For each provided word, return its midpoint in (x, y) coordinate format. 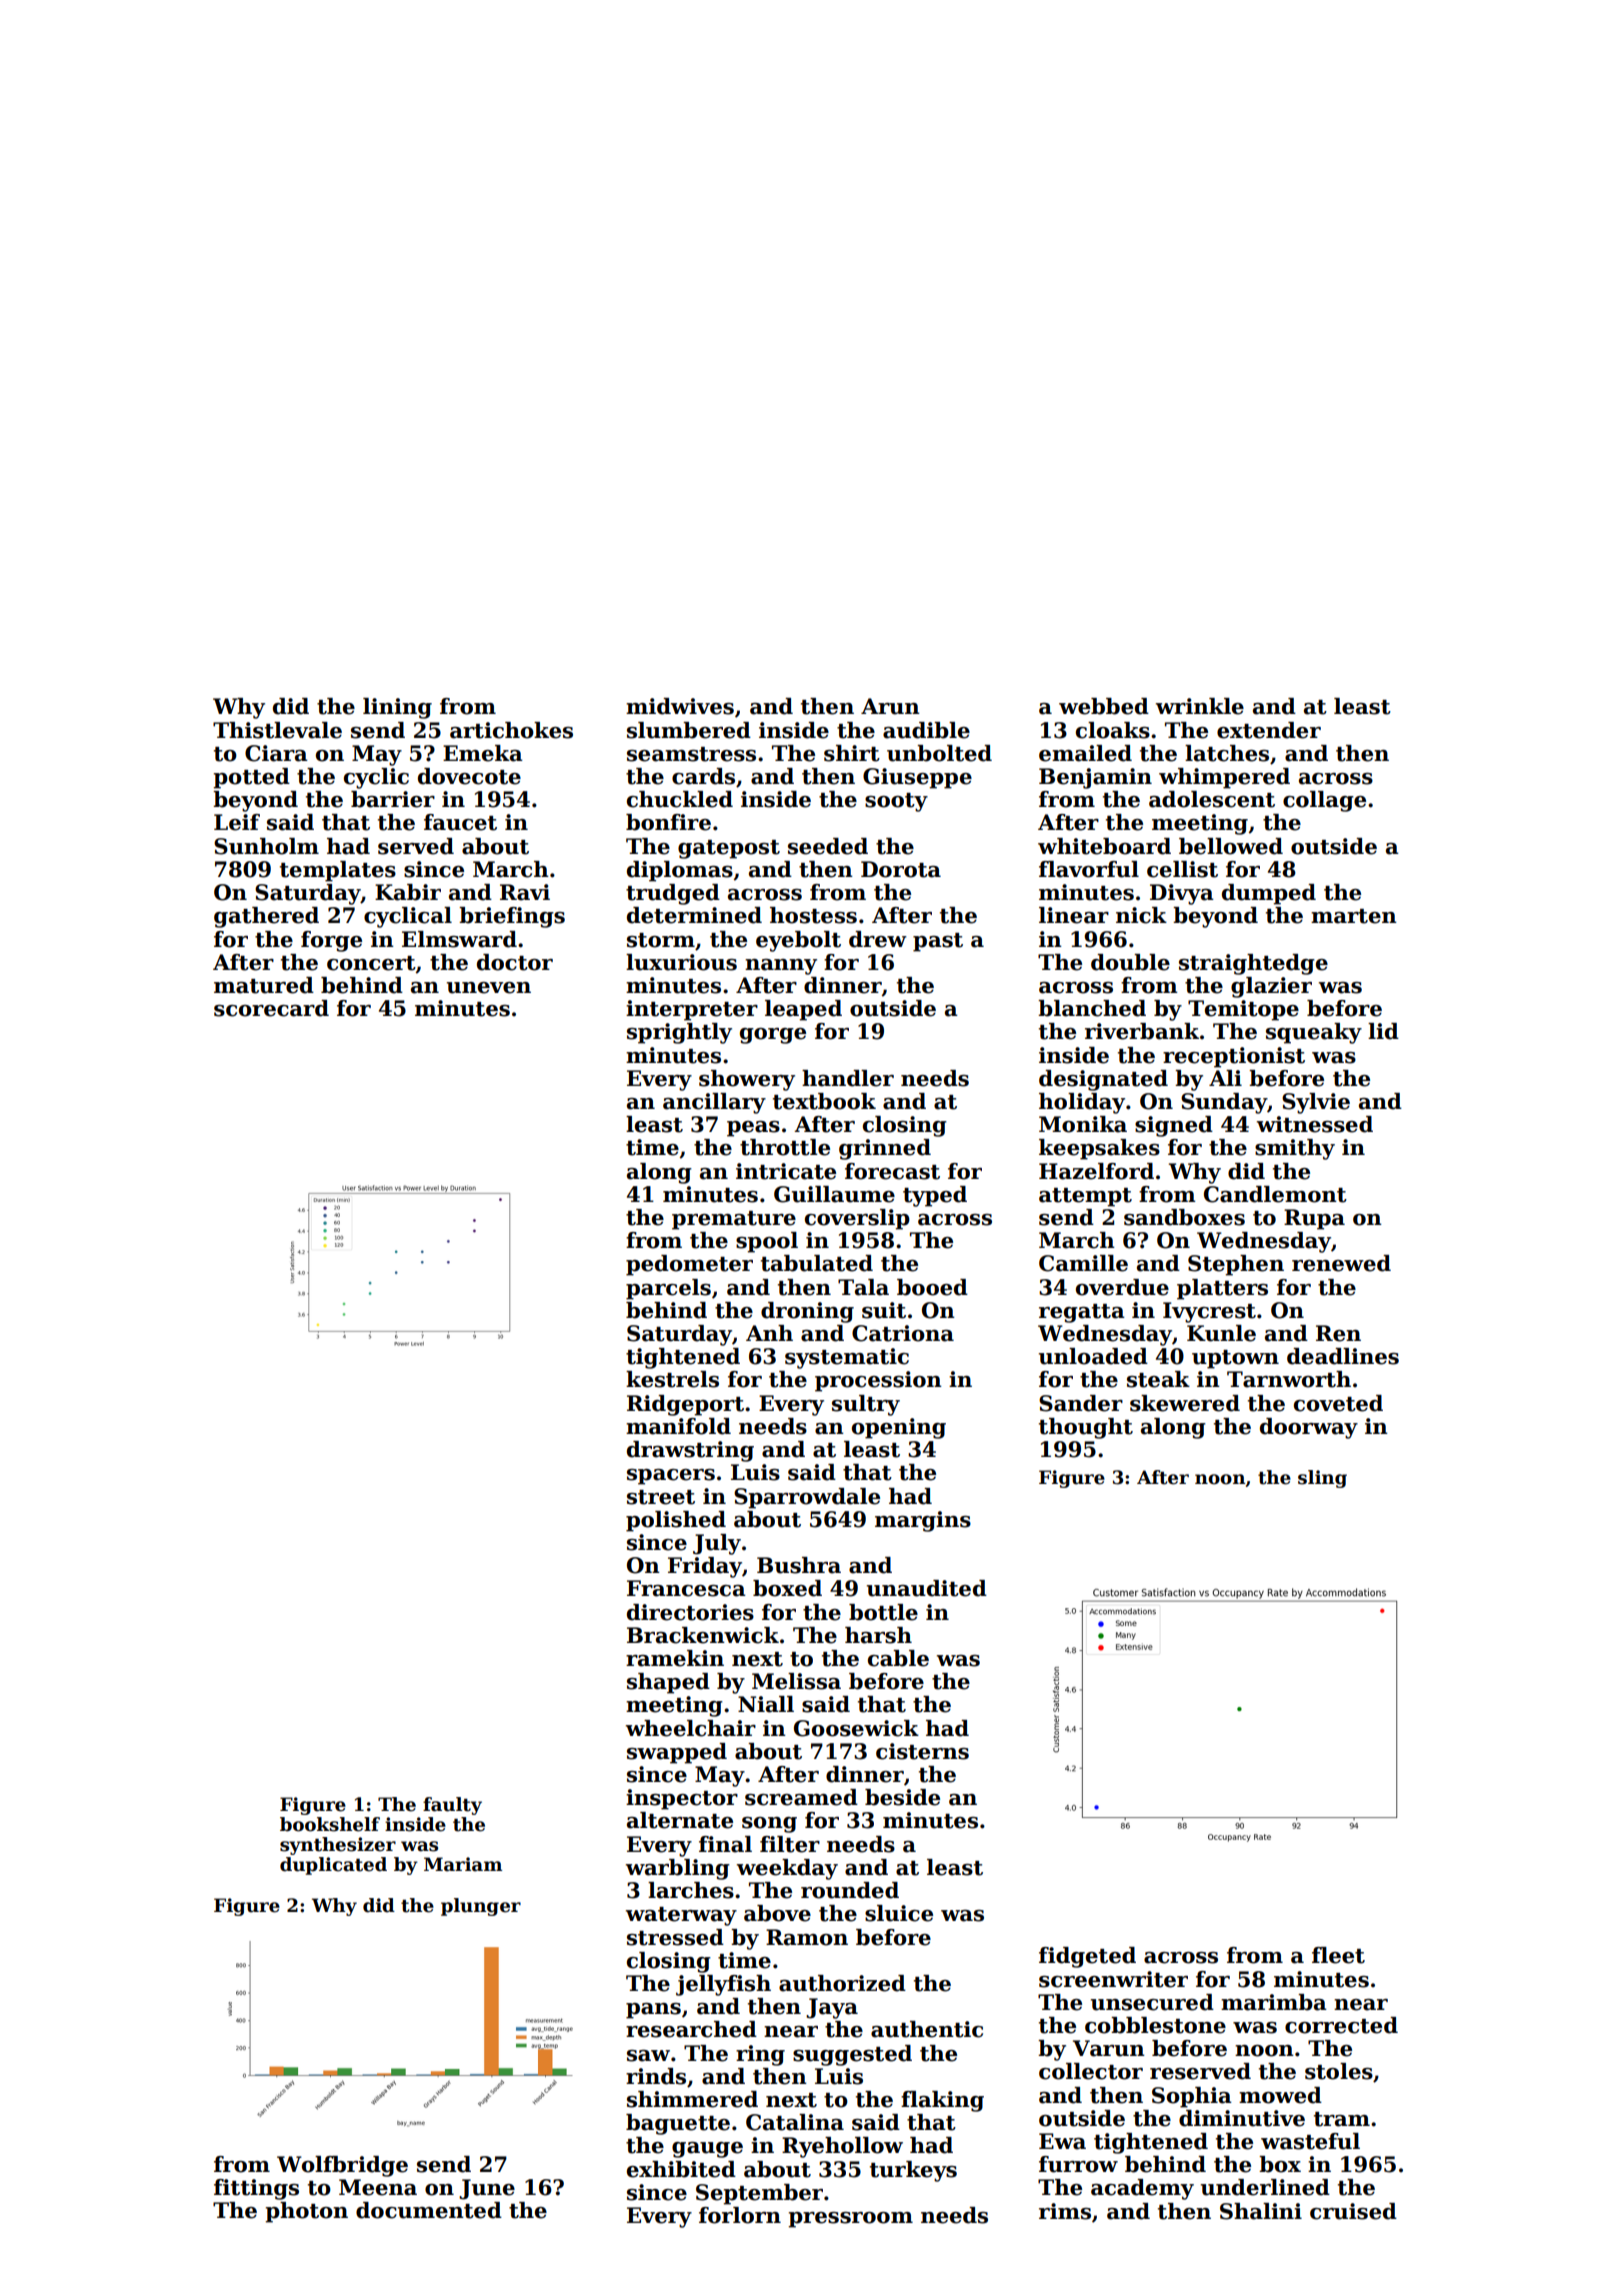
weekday (787, 1869)
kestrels (672, 1379)
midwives (680, 706)
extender (1269, 730)
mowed (1280, 2095)
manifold (678, 1426)
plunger (481, 1907)
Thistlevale (277, 730)
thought (1086, 1428)
